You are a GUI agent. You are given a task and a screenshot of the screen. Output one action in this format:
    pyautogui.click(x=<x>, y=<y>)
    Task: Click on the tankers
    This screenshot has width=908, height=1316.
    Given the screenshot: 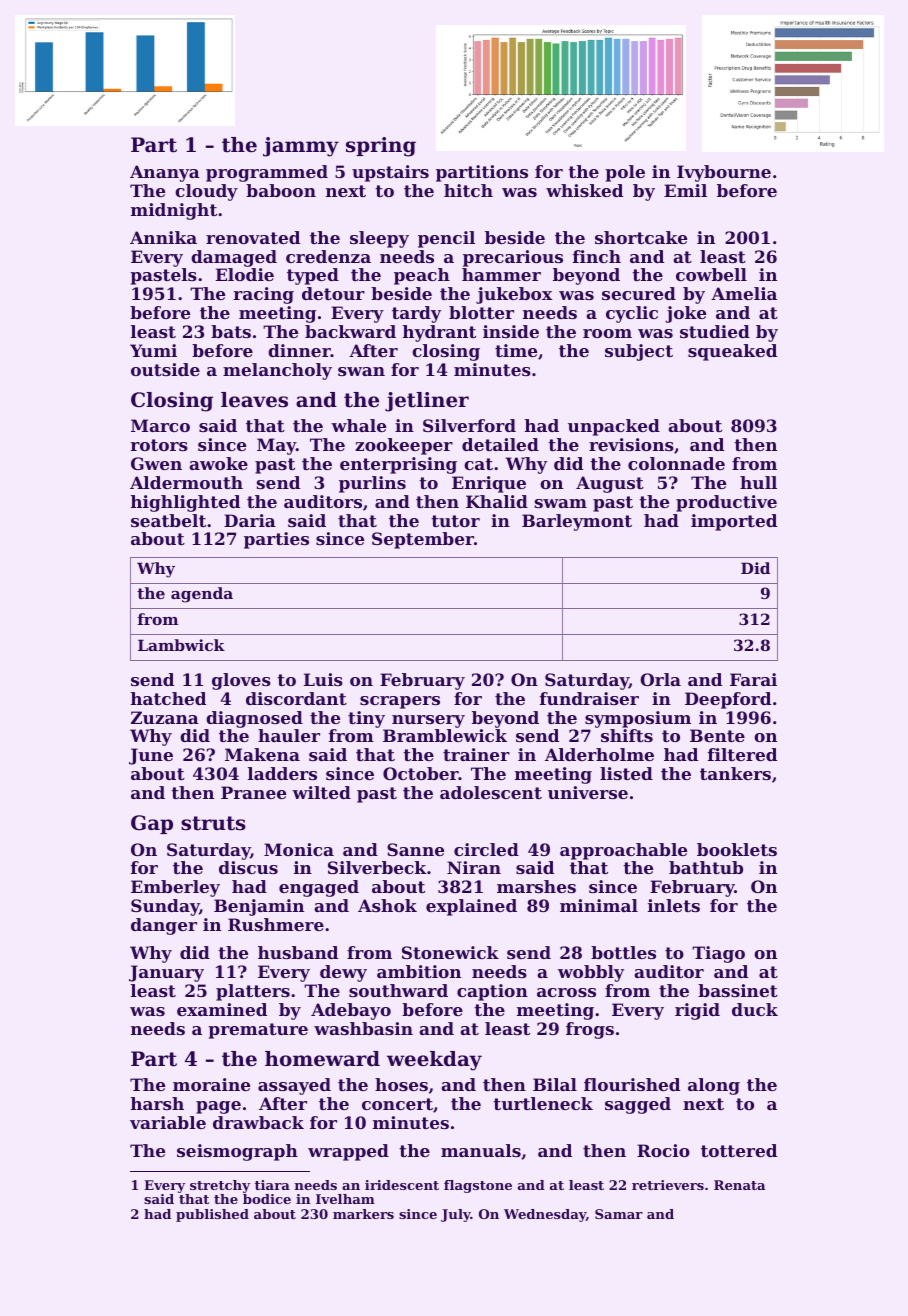 What is the action you would take?
    pyautogui.click(x=735, y=773)
